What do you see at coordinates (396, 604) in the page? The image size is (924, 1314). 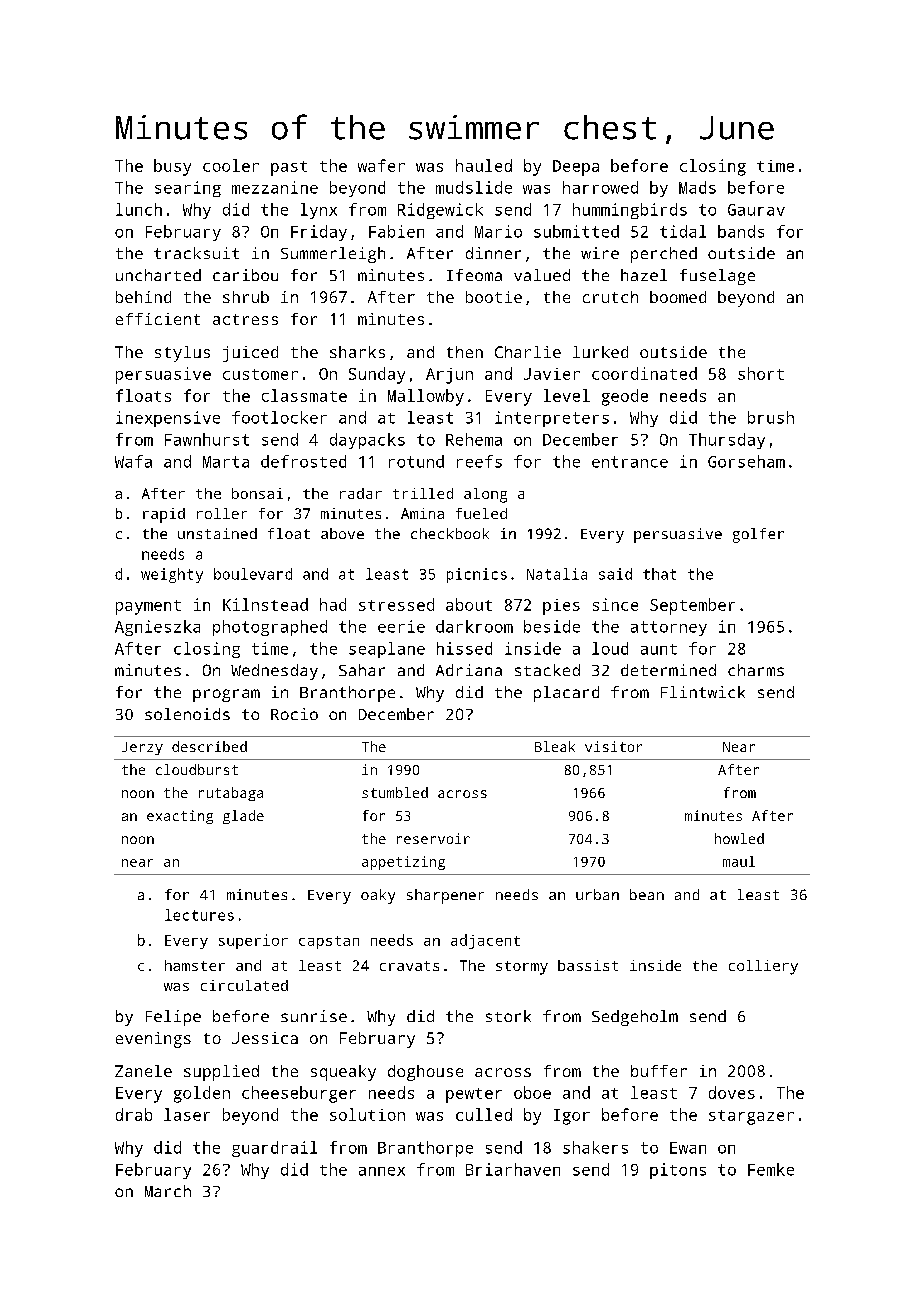 I see `stressed` at bounding box center [396, 604].
